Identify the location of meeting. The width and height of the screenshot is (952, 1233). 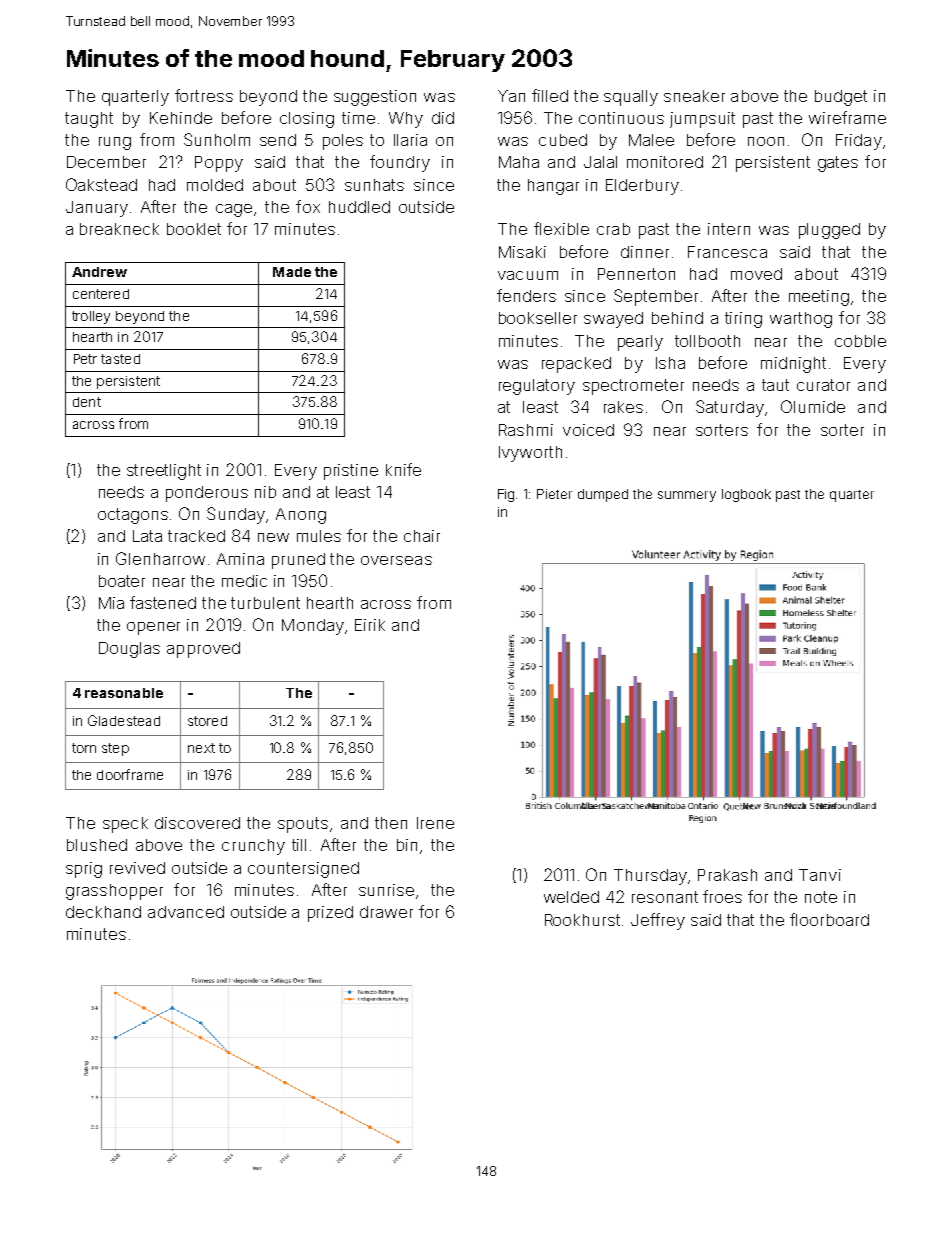
(819, 298).
